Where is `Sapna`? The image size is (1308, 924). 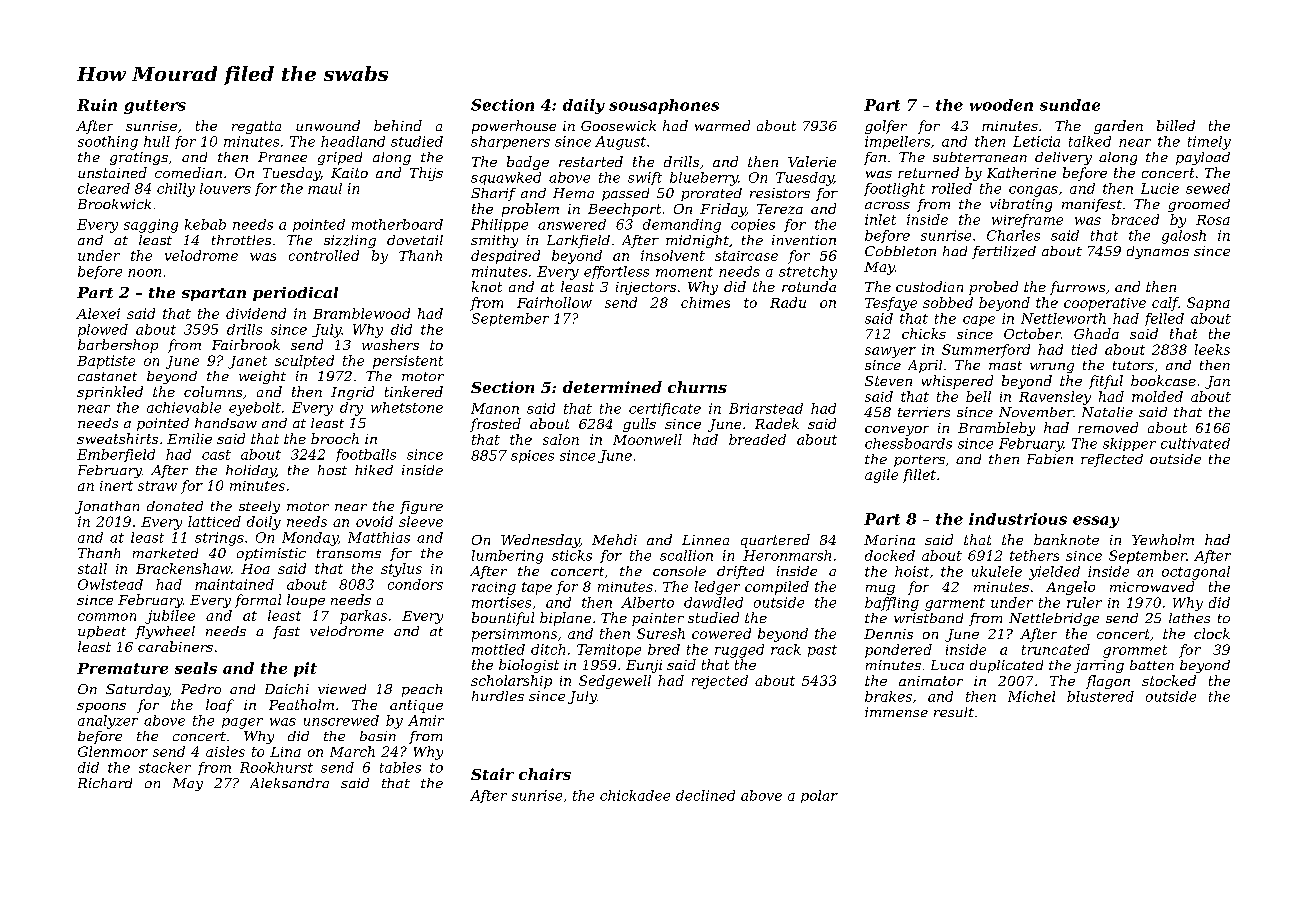
Sapna is located at coordinates (1208, 304).
